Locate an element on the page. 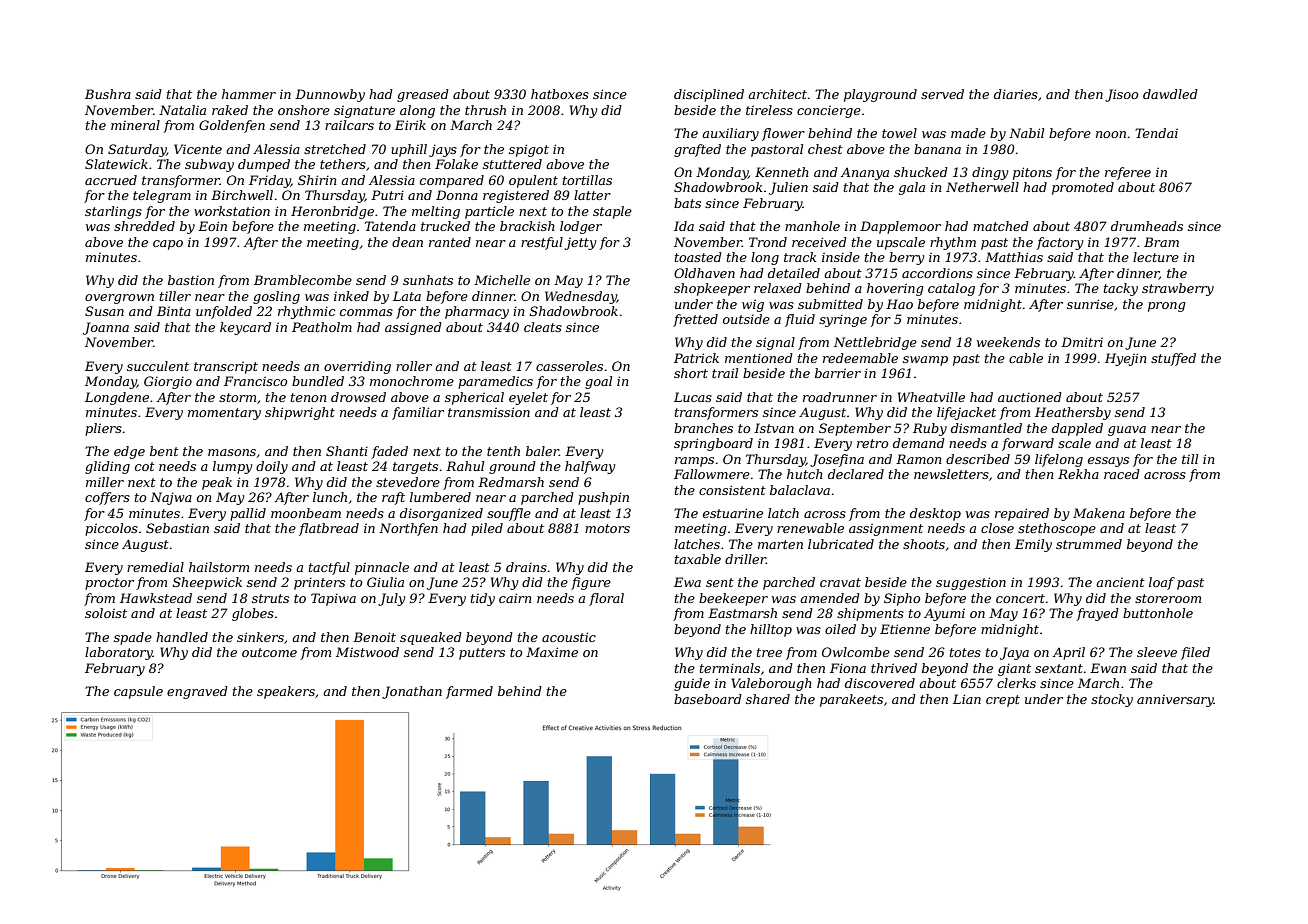 This page has width=1308, height=924. baseboard is located at coordinates (708, 699).
